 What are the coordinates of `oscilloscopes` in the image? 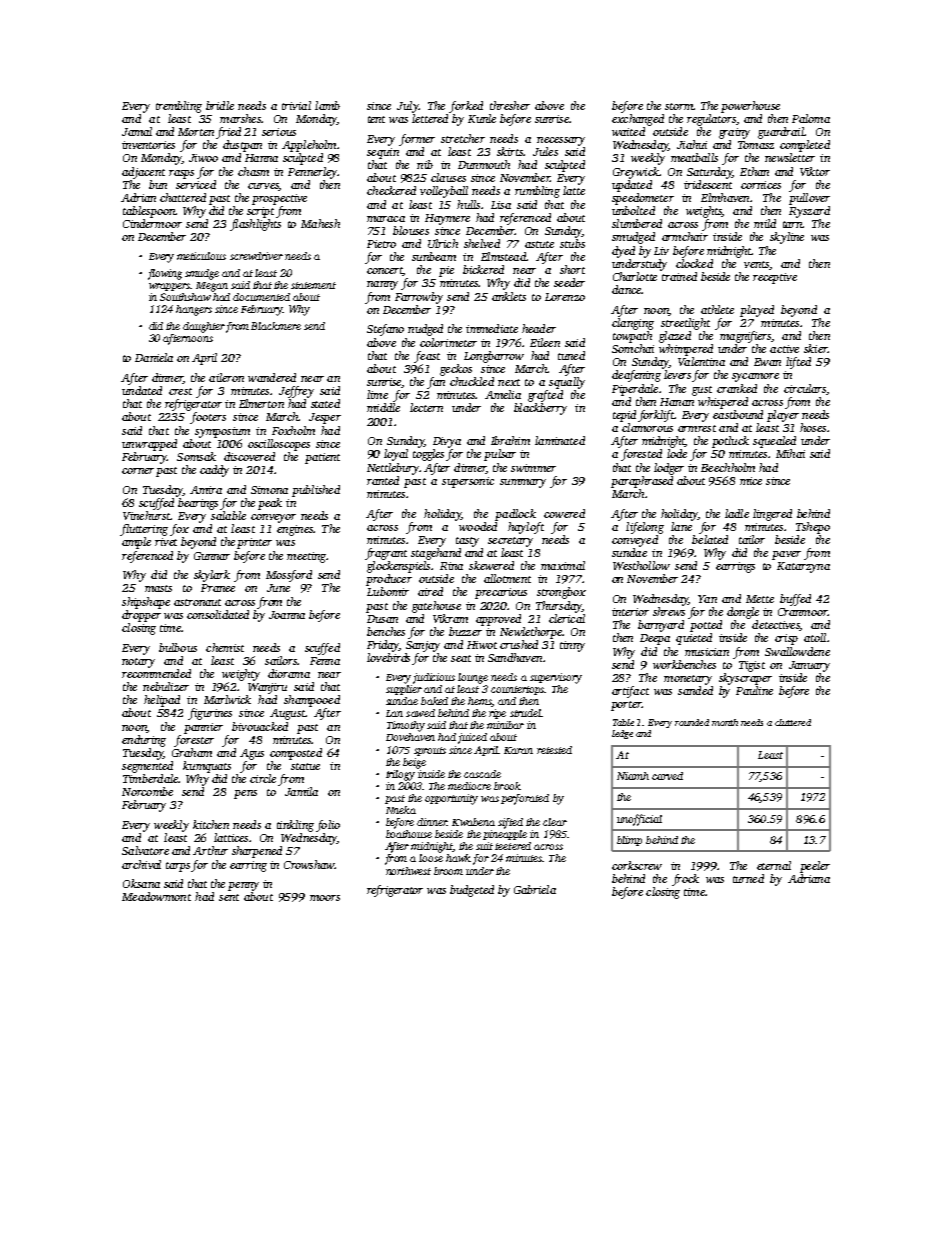 It's located at (279, 445).
